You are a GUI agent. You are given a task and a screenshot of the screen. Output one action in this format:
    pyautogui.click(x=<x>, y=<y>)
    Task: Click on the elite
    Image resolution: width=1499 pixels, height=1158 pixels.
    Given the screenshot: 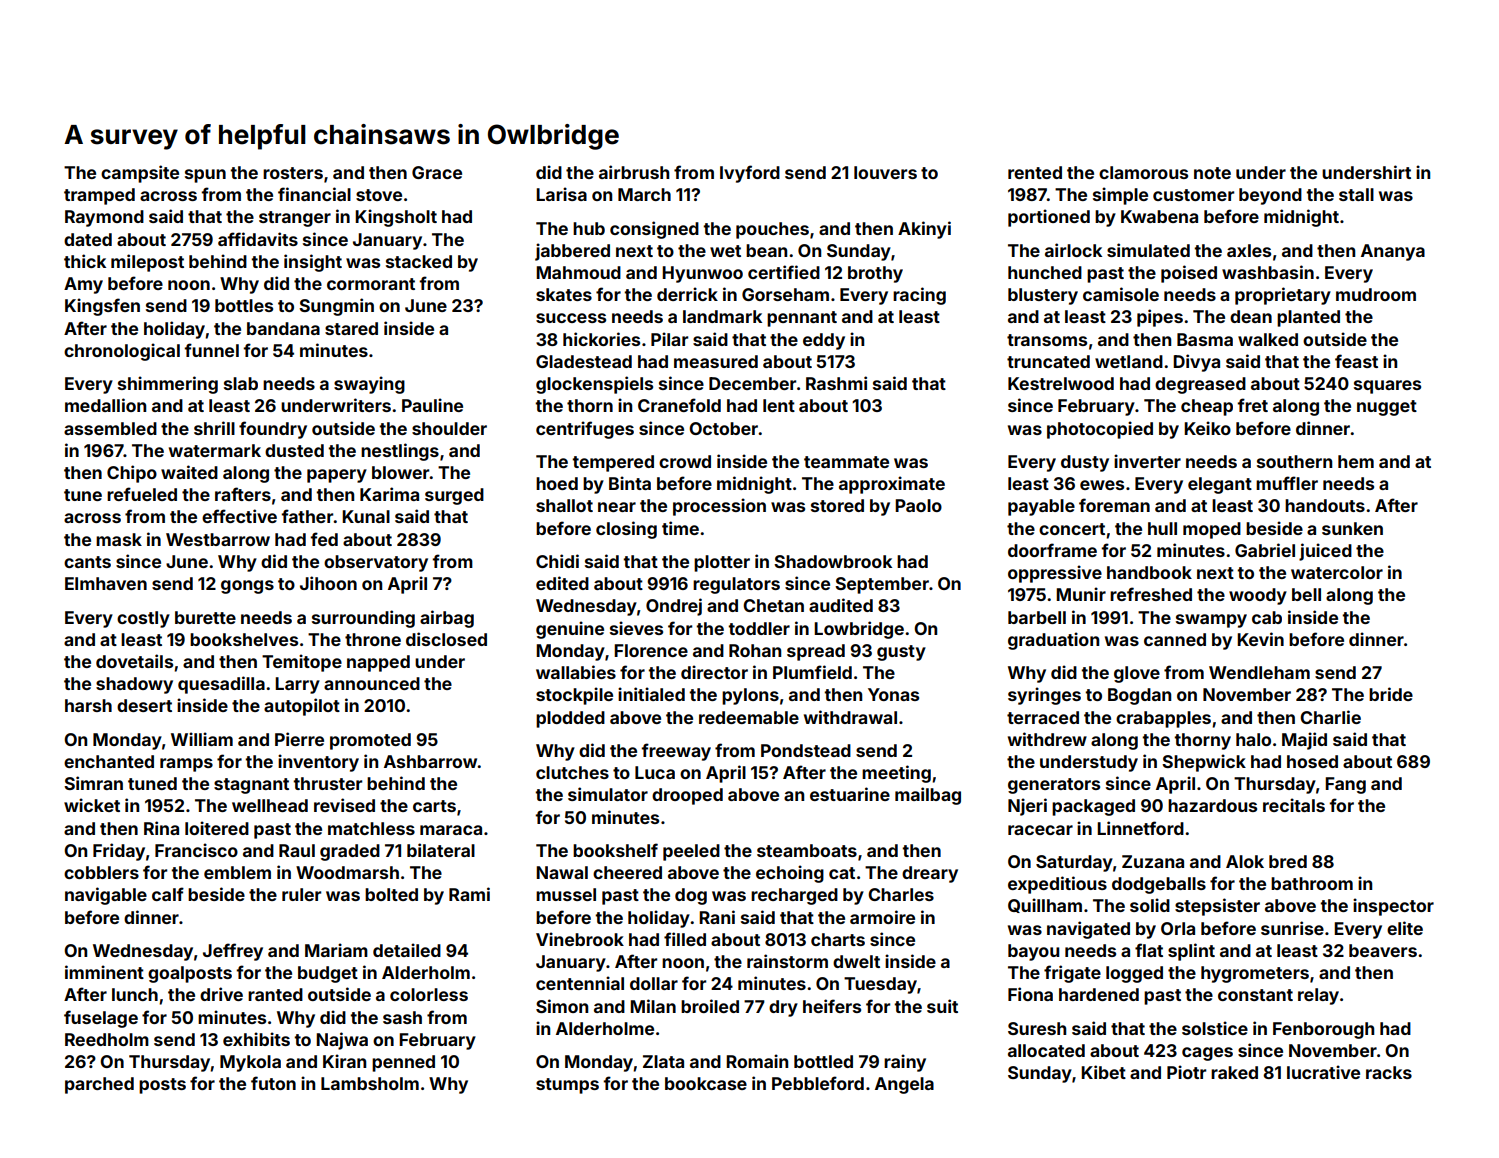 What is the action you would take?
    pyautogui.click(x=1405, y=928)
